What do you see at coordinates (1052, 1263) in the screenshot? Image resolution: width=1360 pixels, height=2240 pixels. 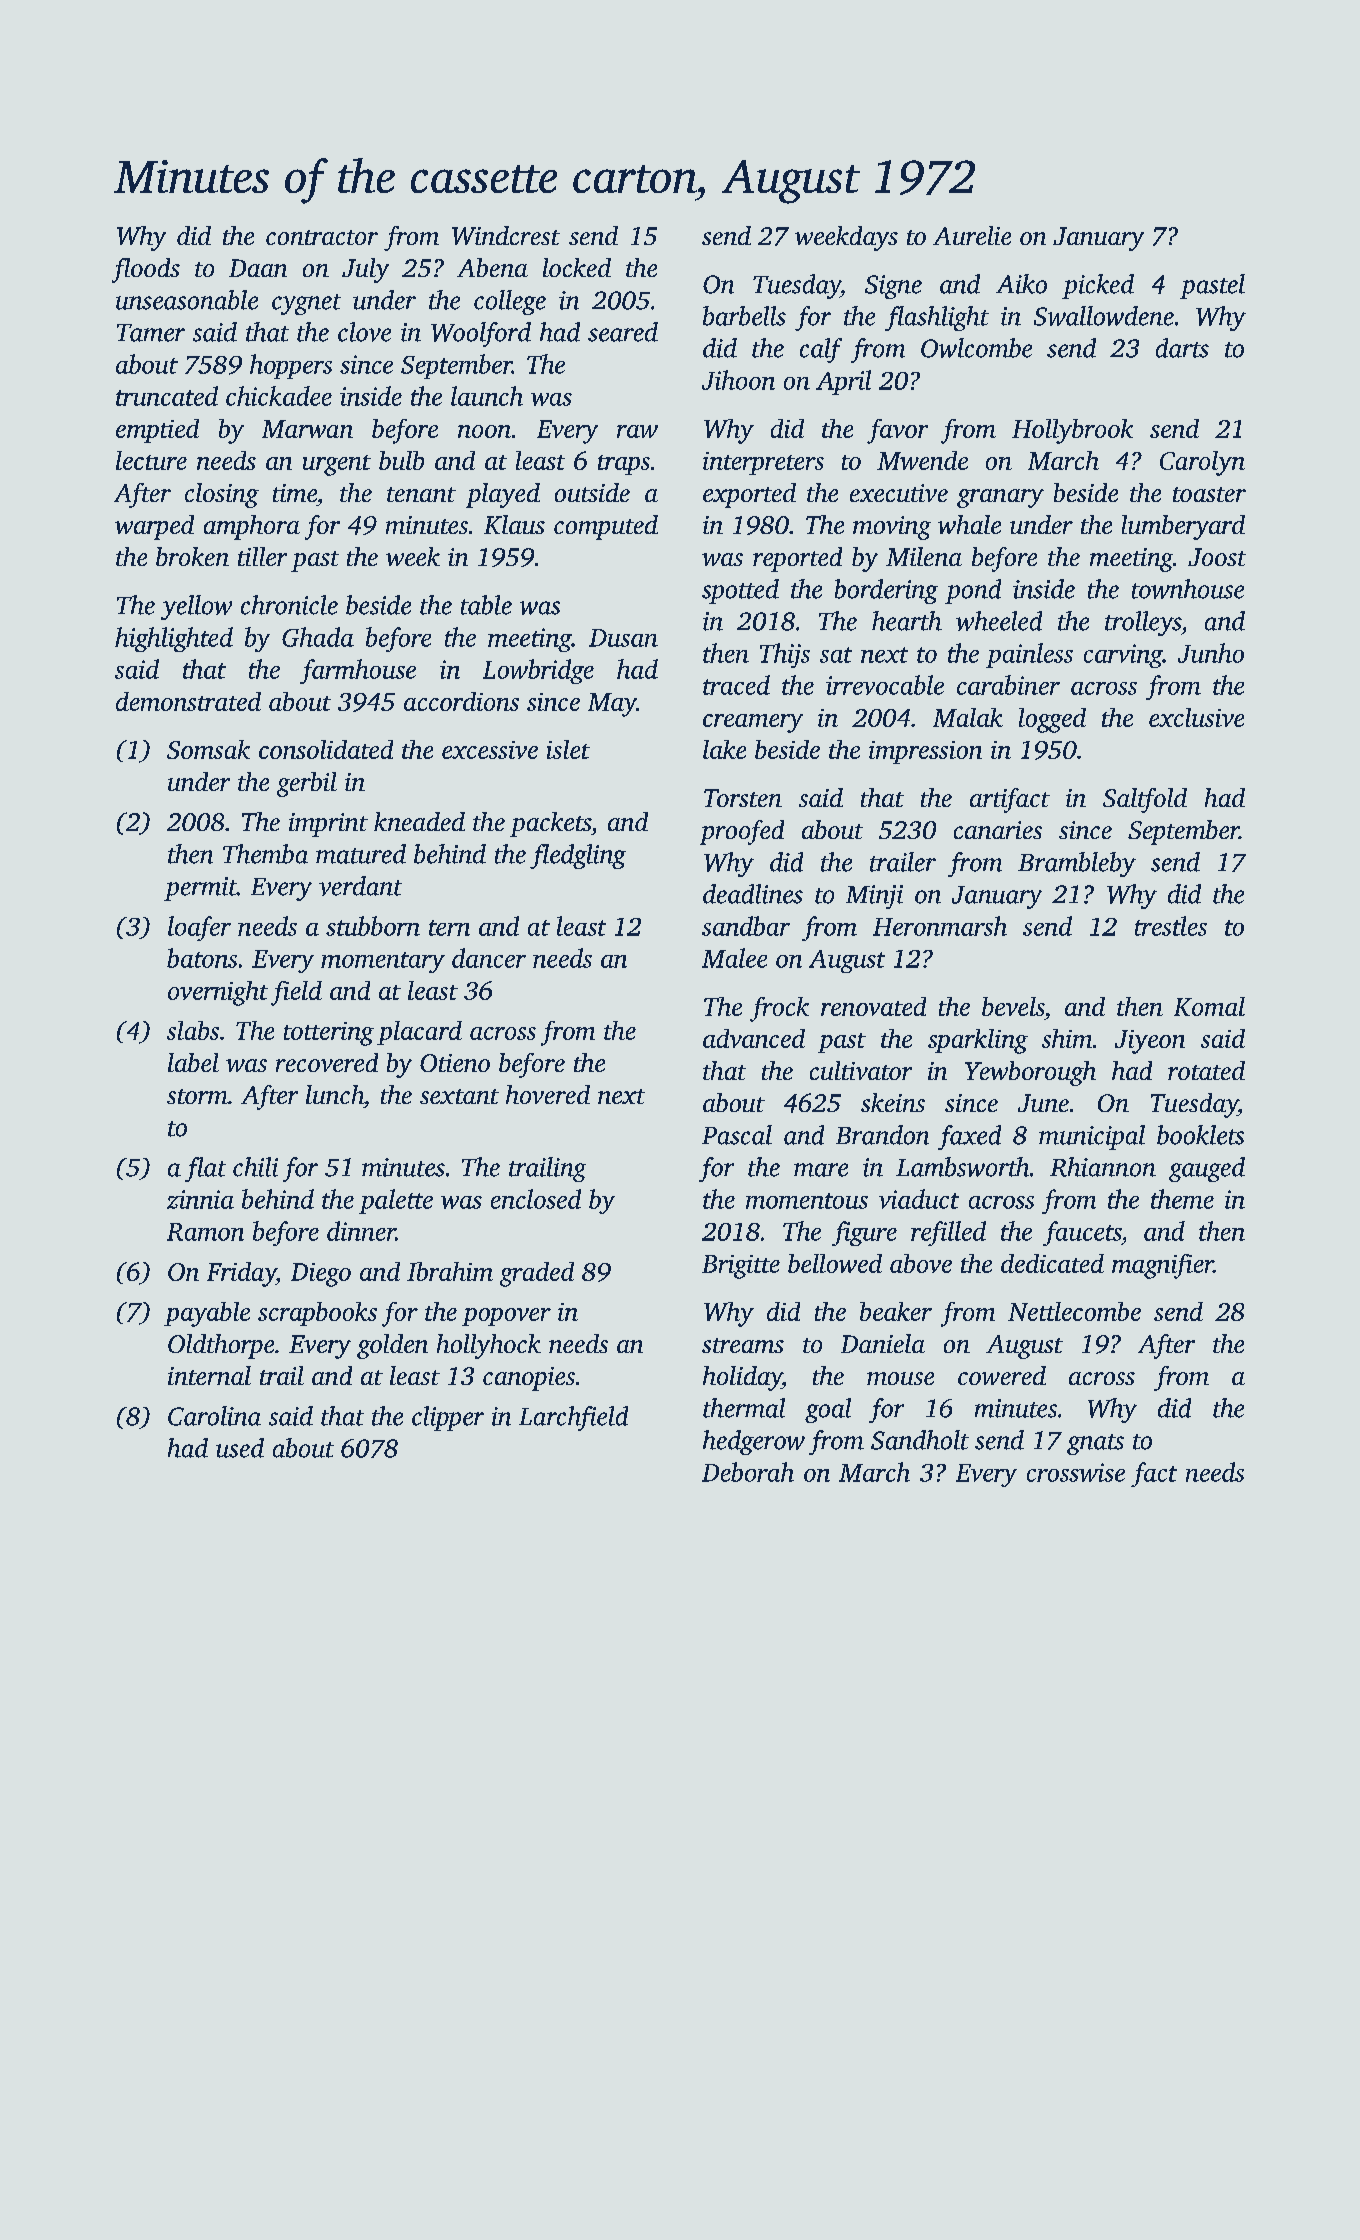 I see `dedicated` at bounding box center [1052, 1263].
